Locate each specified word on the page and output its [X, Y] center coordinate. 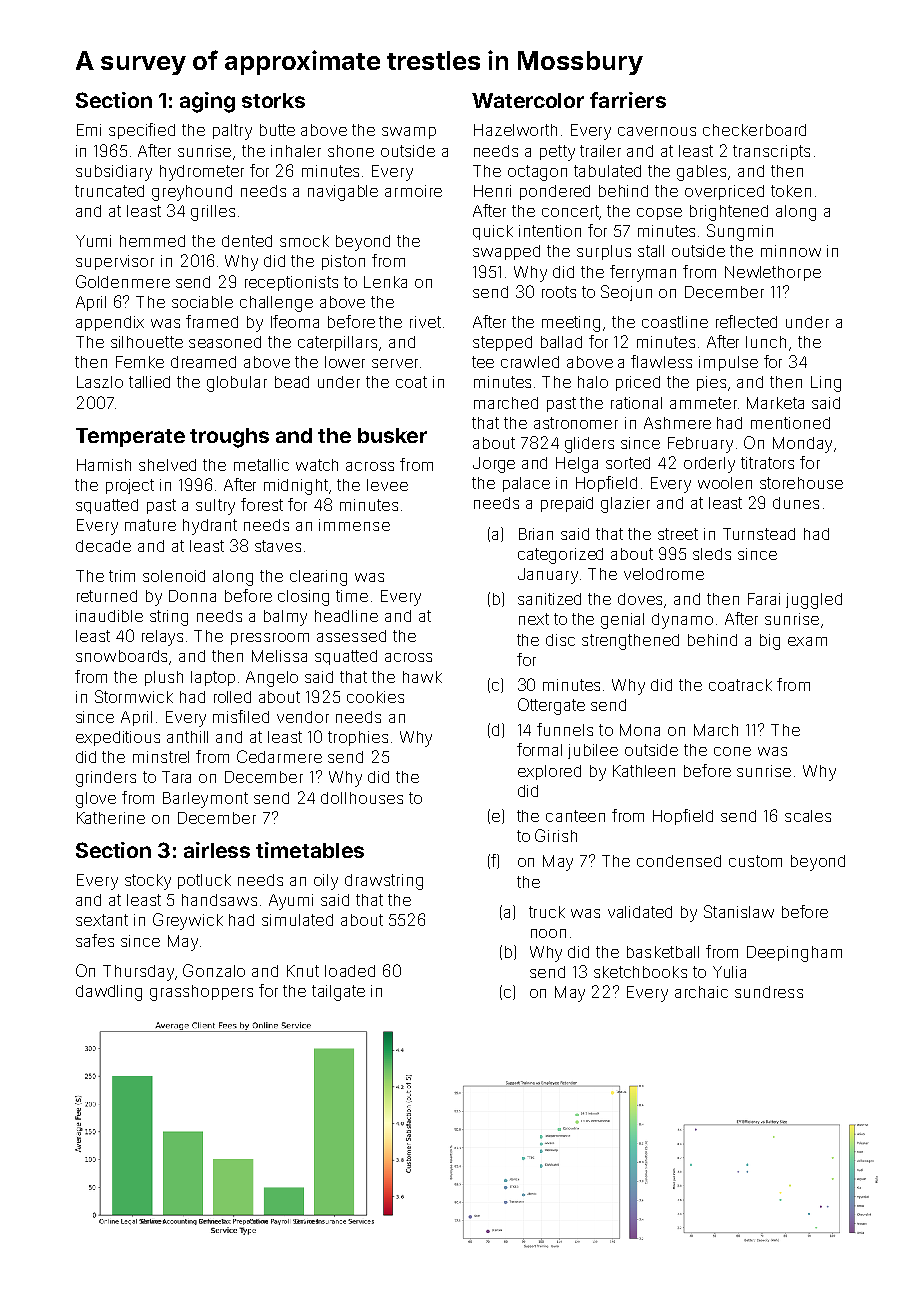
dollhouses [362, 798]
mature [150, 525]
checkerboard [754, 130]
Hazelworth [515, 130]
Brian [536, 534]
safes [95, 940]
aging [207, 102]
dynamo [682, 621]
